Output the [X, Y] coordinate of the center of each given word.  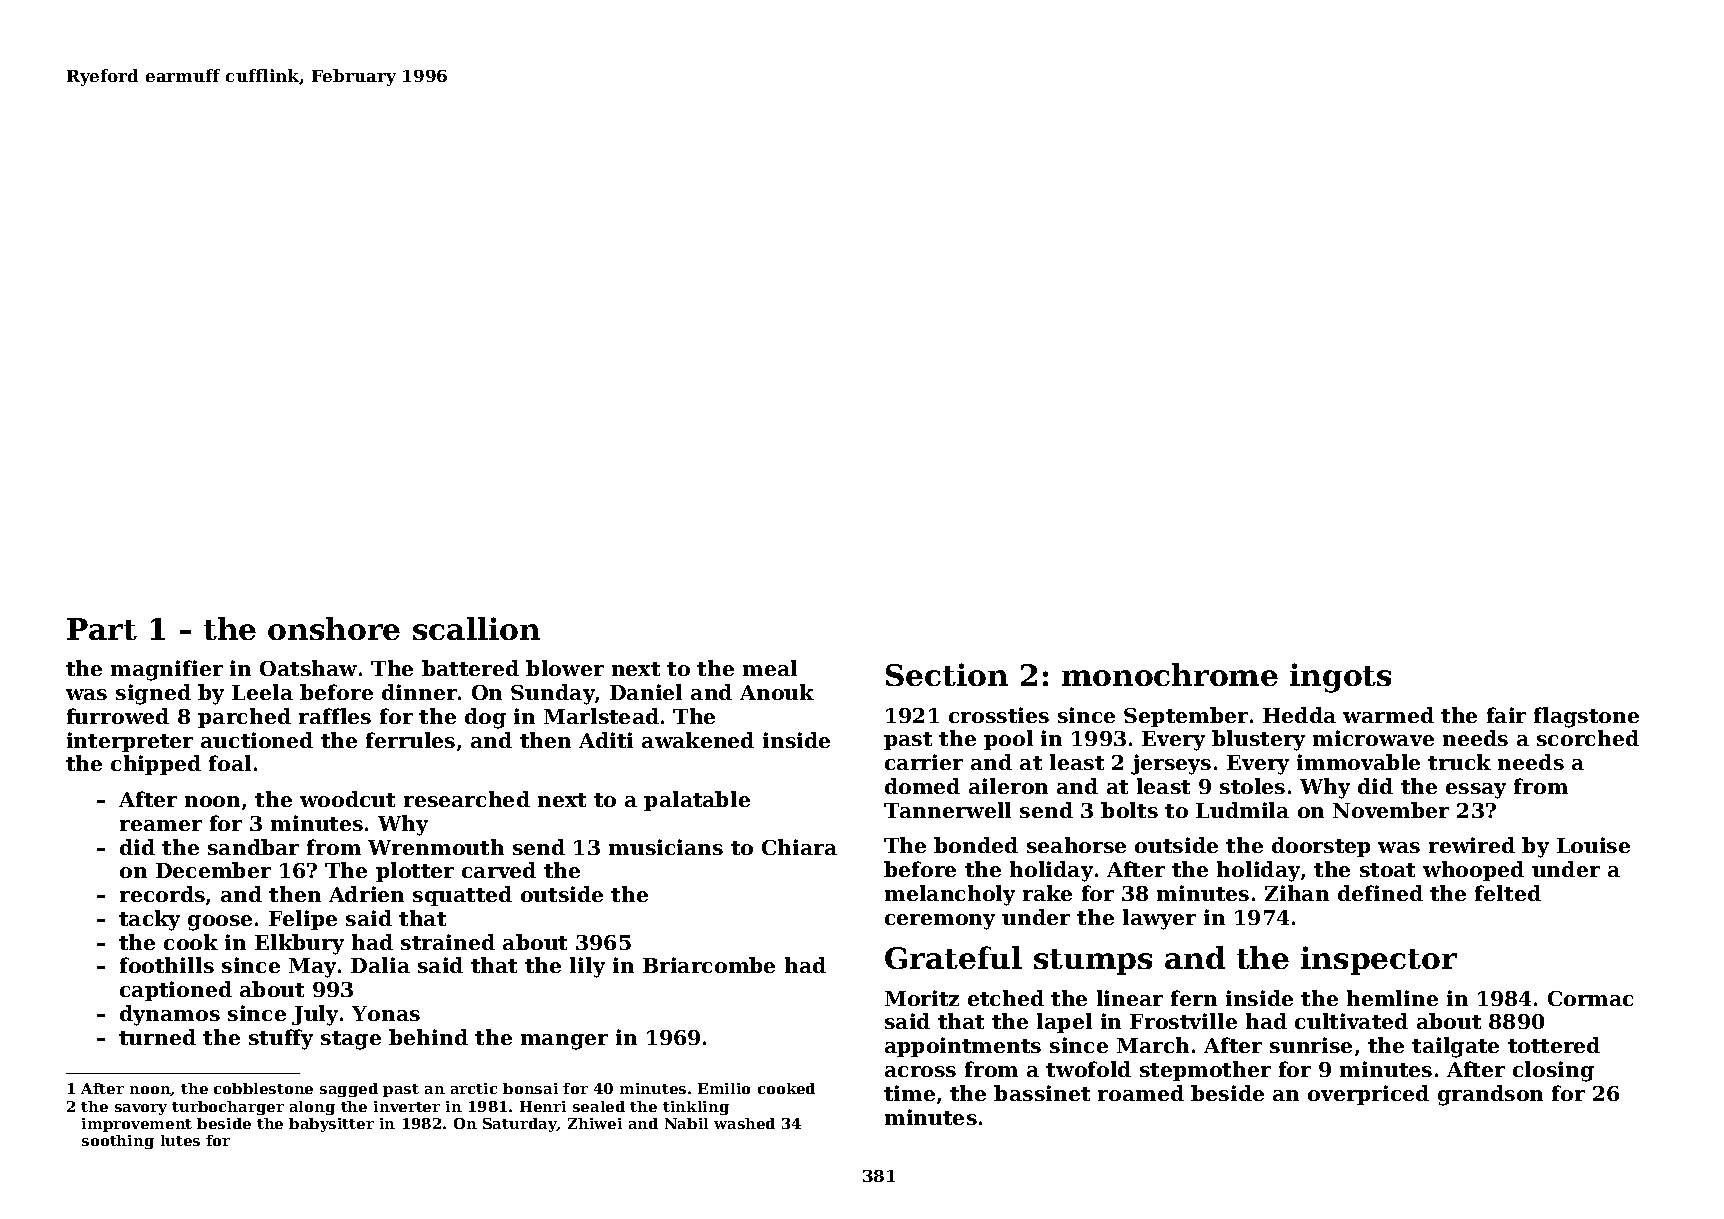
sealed [599, 1106]
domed [922, 786]
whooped [1473, 871]
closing [1553, 1071]
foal [230, 763]
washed [744, 1123]
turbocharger [228, 1108]
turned [157, 1037]
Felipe [303, 920]
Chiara [799, 847]
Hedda [1299, 715]
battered [470, 668]
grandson [1490, 1095]
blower [565, 668]
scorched [1588, 738]
